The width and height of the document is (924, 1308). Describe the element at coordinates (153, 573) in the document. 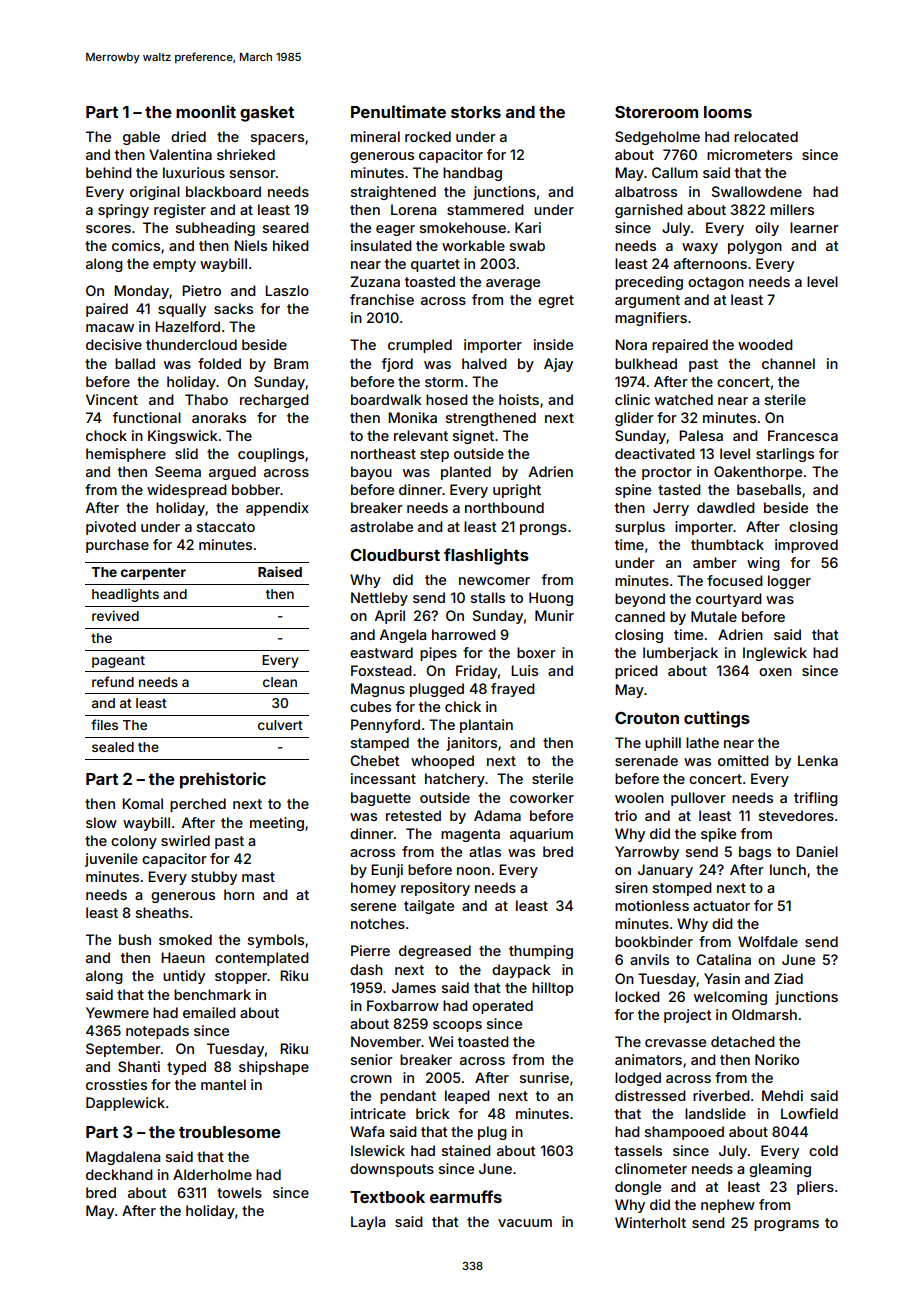

I see `carpenter` at that location.
